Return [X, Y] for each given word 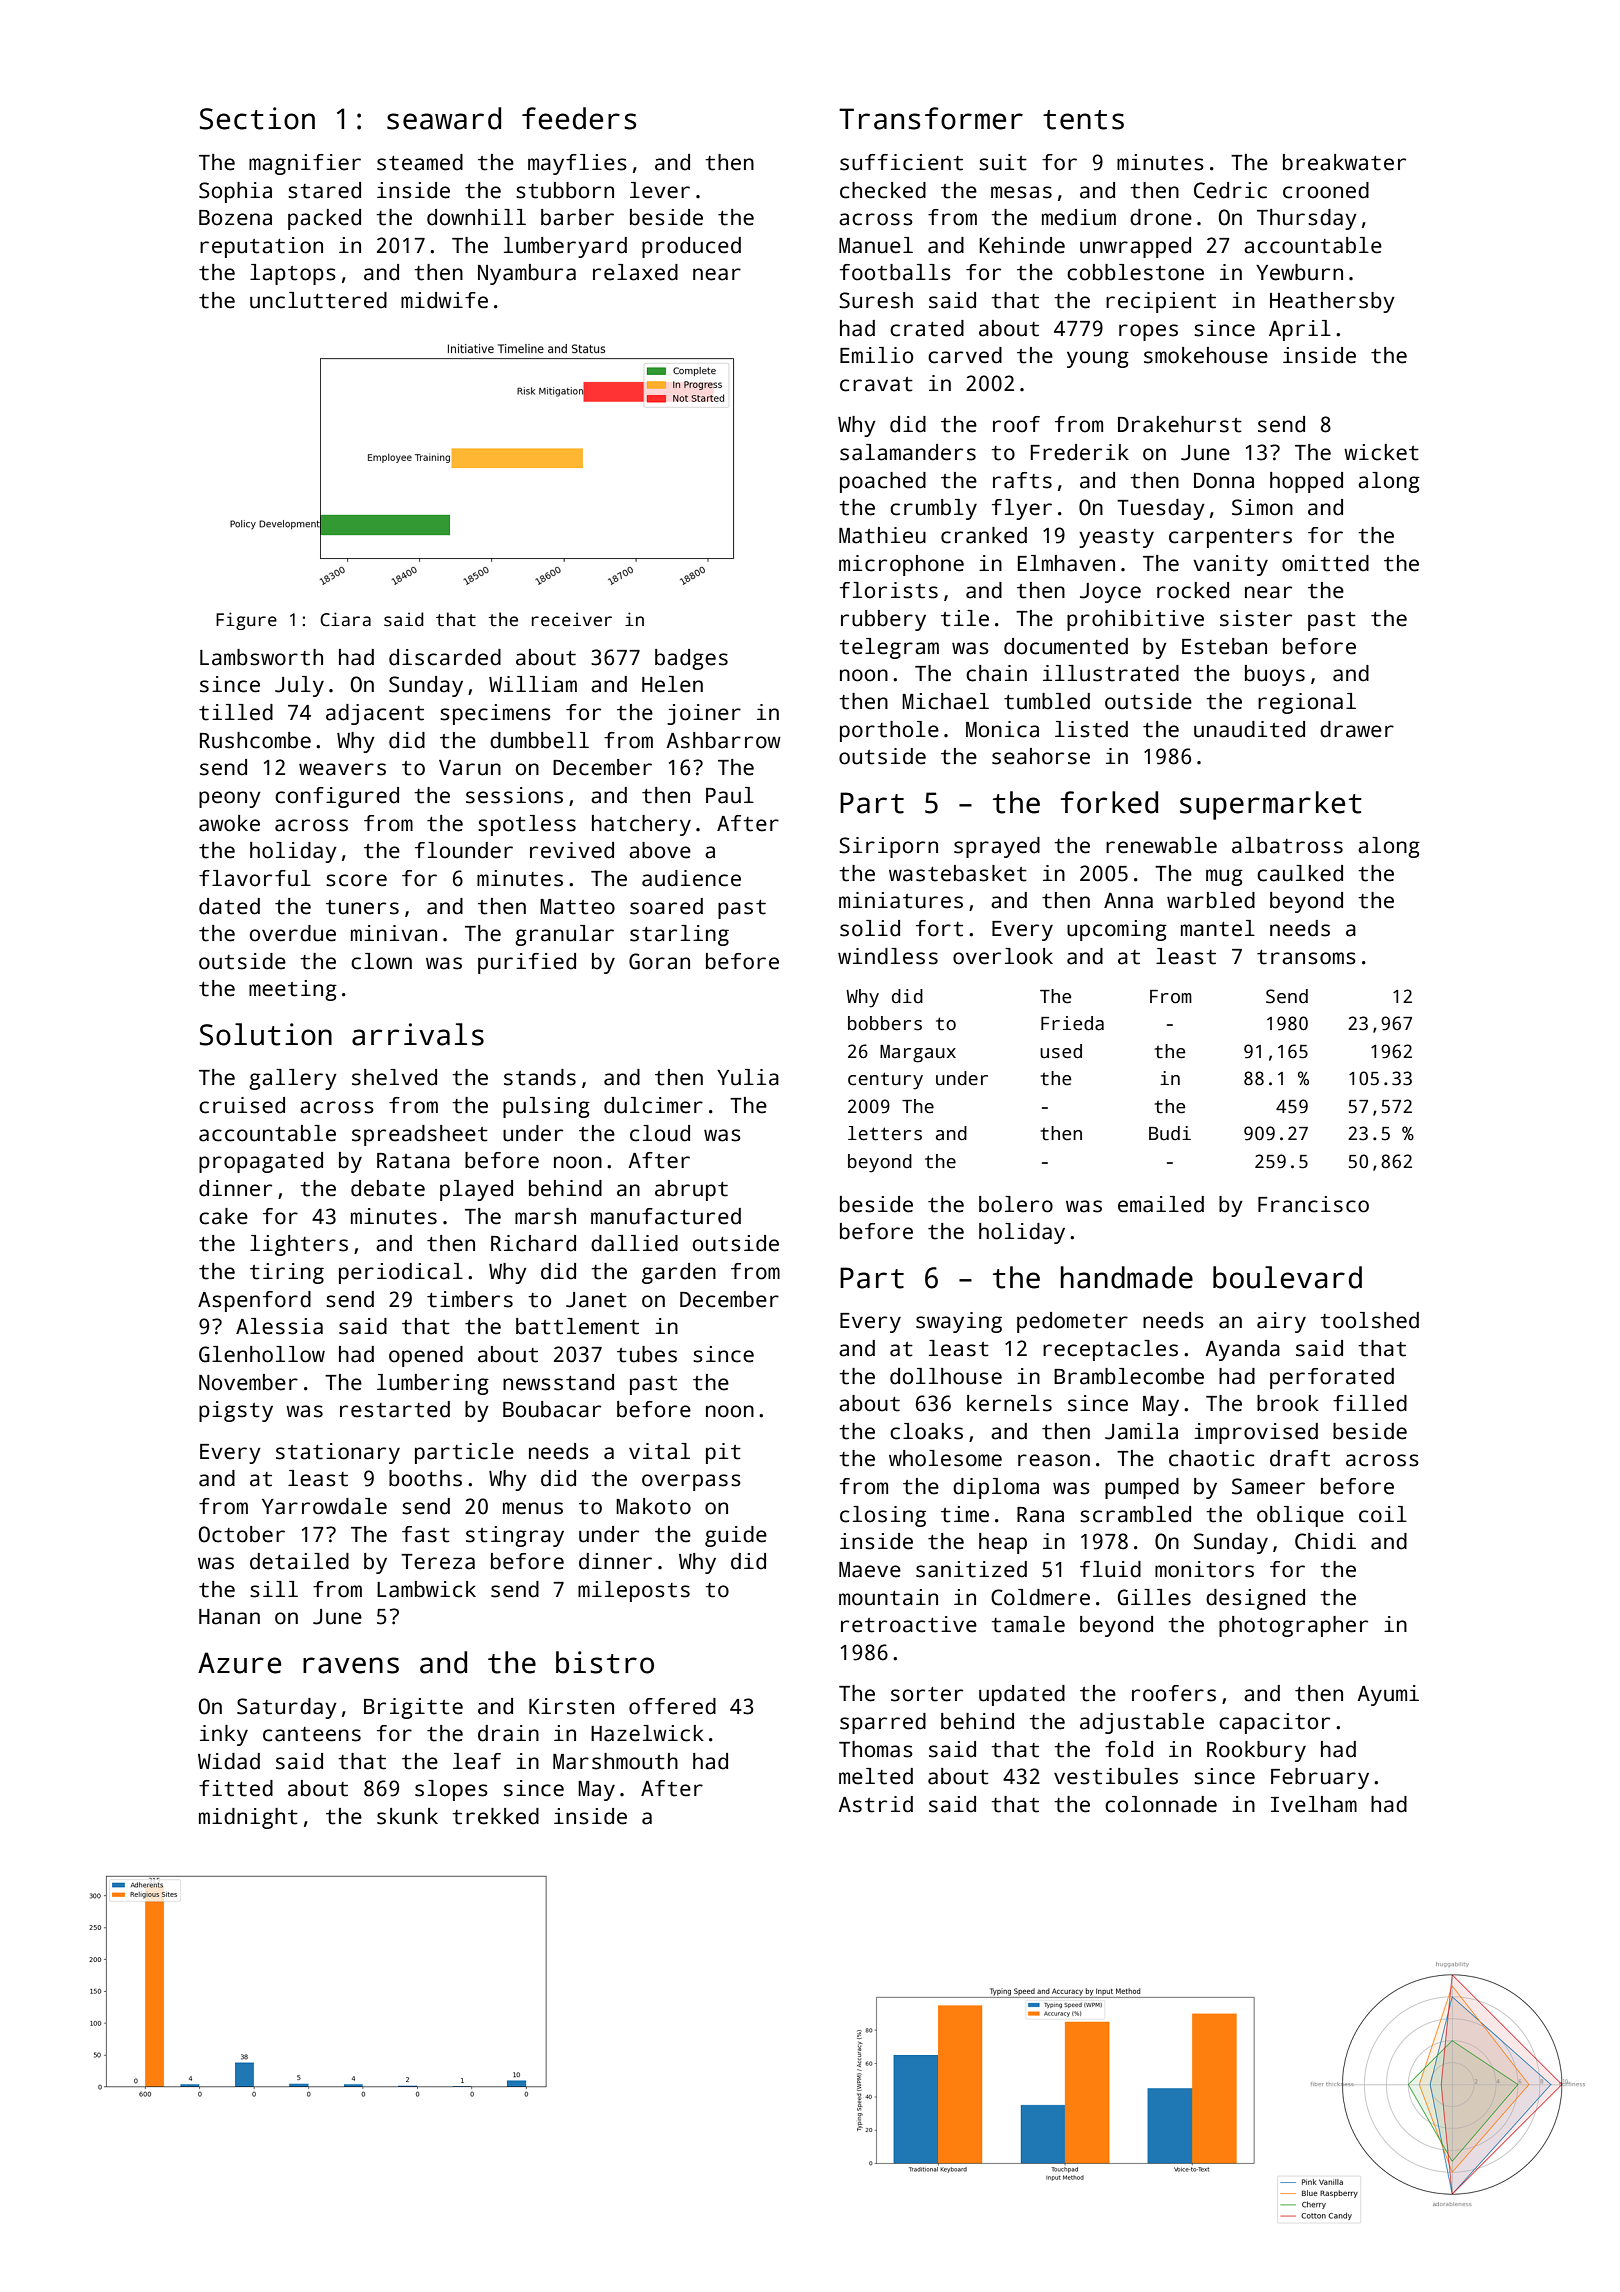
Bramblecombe [1129, 1376]
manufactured [666, 1216]
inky [224, 1735]
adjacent [375, 714]
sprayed [997, 847]
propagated [261, 1162]
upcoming [1117, 930]
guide [736, 1536]
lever [660, 190]
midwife [444, 300]
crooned [1326, 190]
